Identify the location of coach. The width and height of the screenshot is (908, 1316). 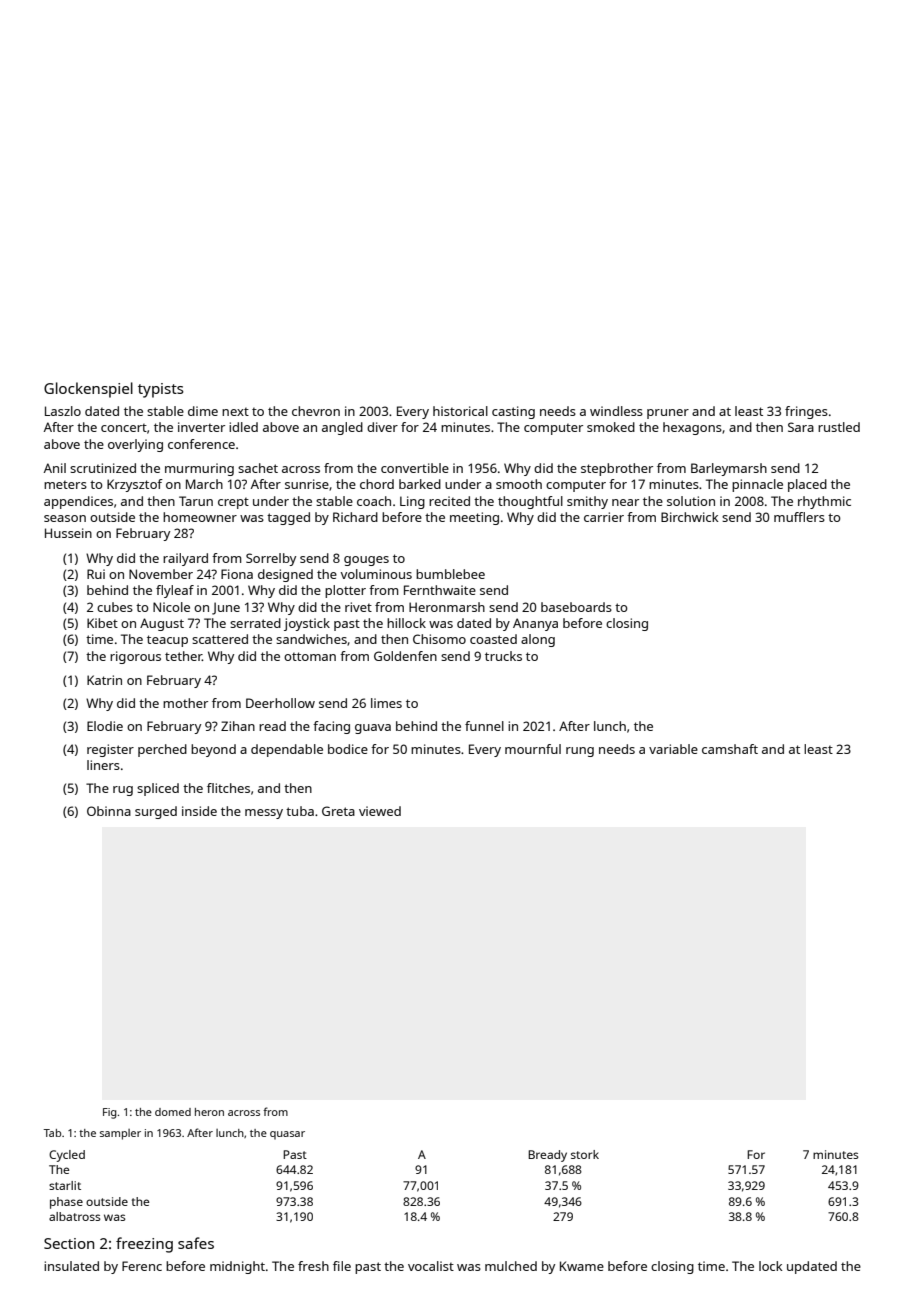
(374, 501).
